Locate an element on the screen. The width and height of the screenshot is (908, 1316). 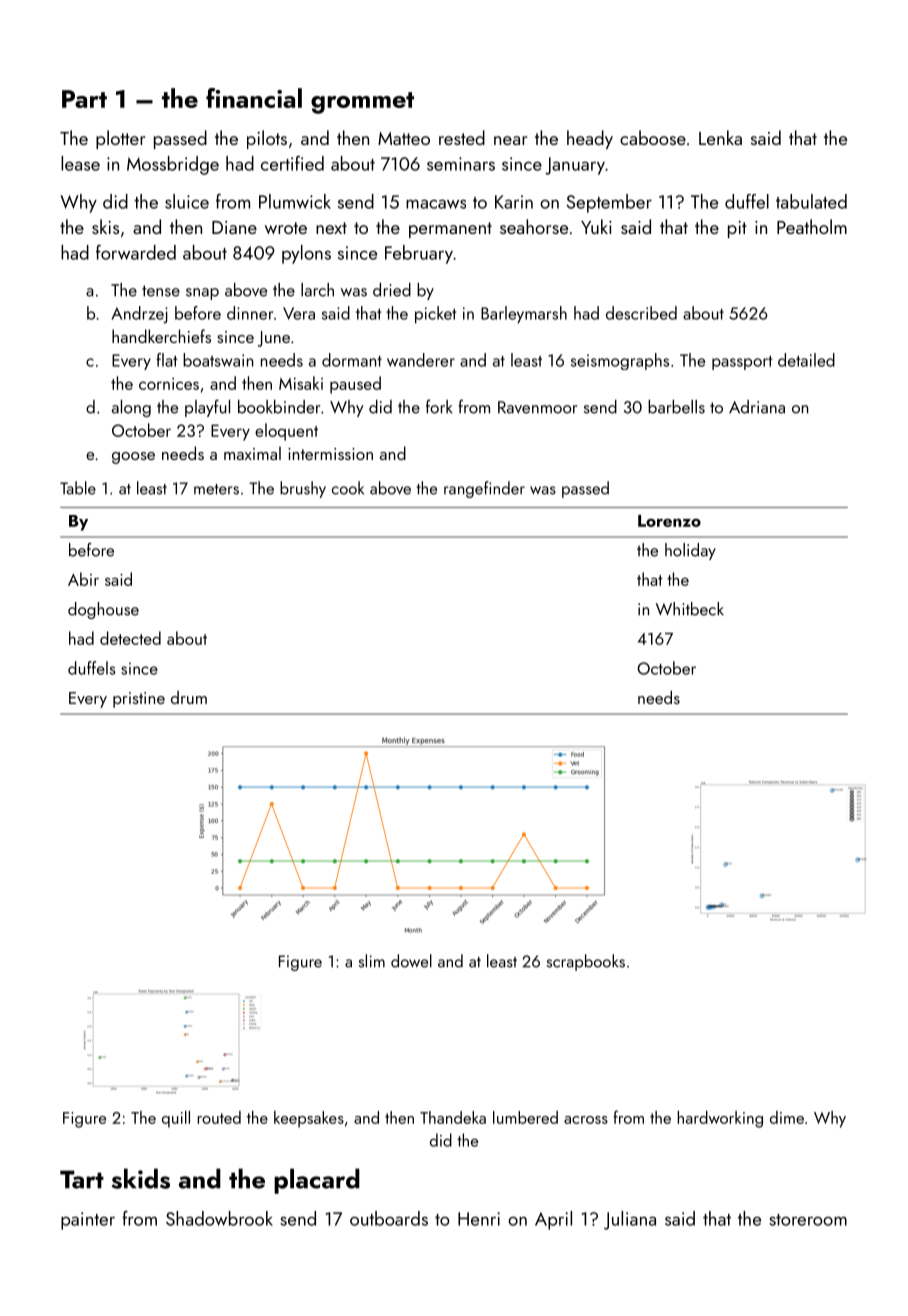
dime is located at coordinates (787, 1117).
